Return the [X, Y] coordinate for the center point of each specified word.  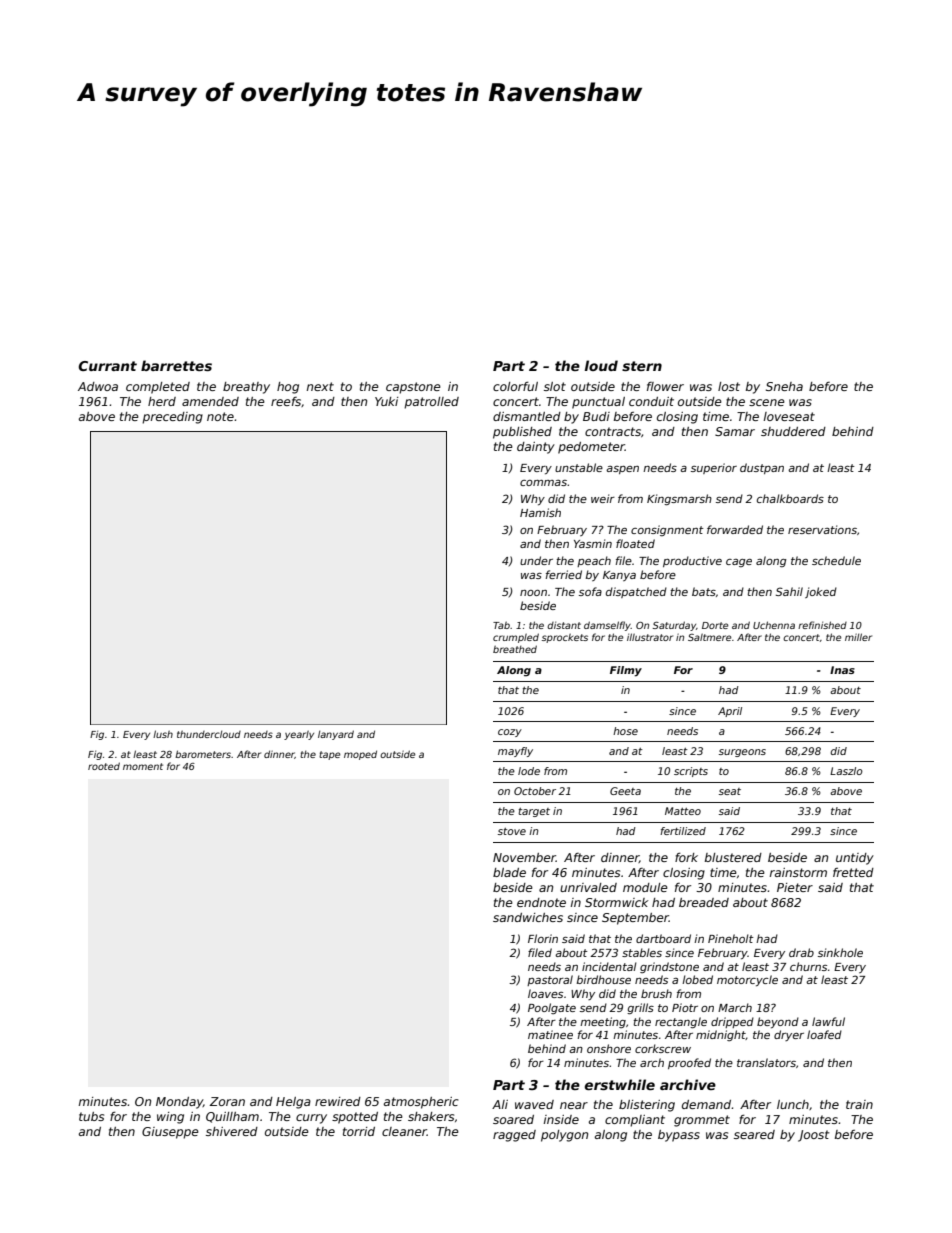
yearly [299, 735]
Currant [107, 366]
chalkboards [790, 498]
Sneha [784, 386]
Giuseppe [170, 1133]
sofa [590, 591]
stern [642, 366]
